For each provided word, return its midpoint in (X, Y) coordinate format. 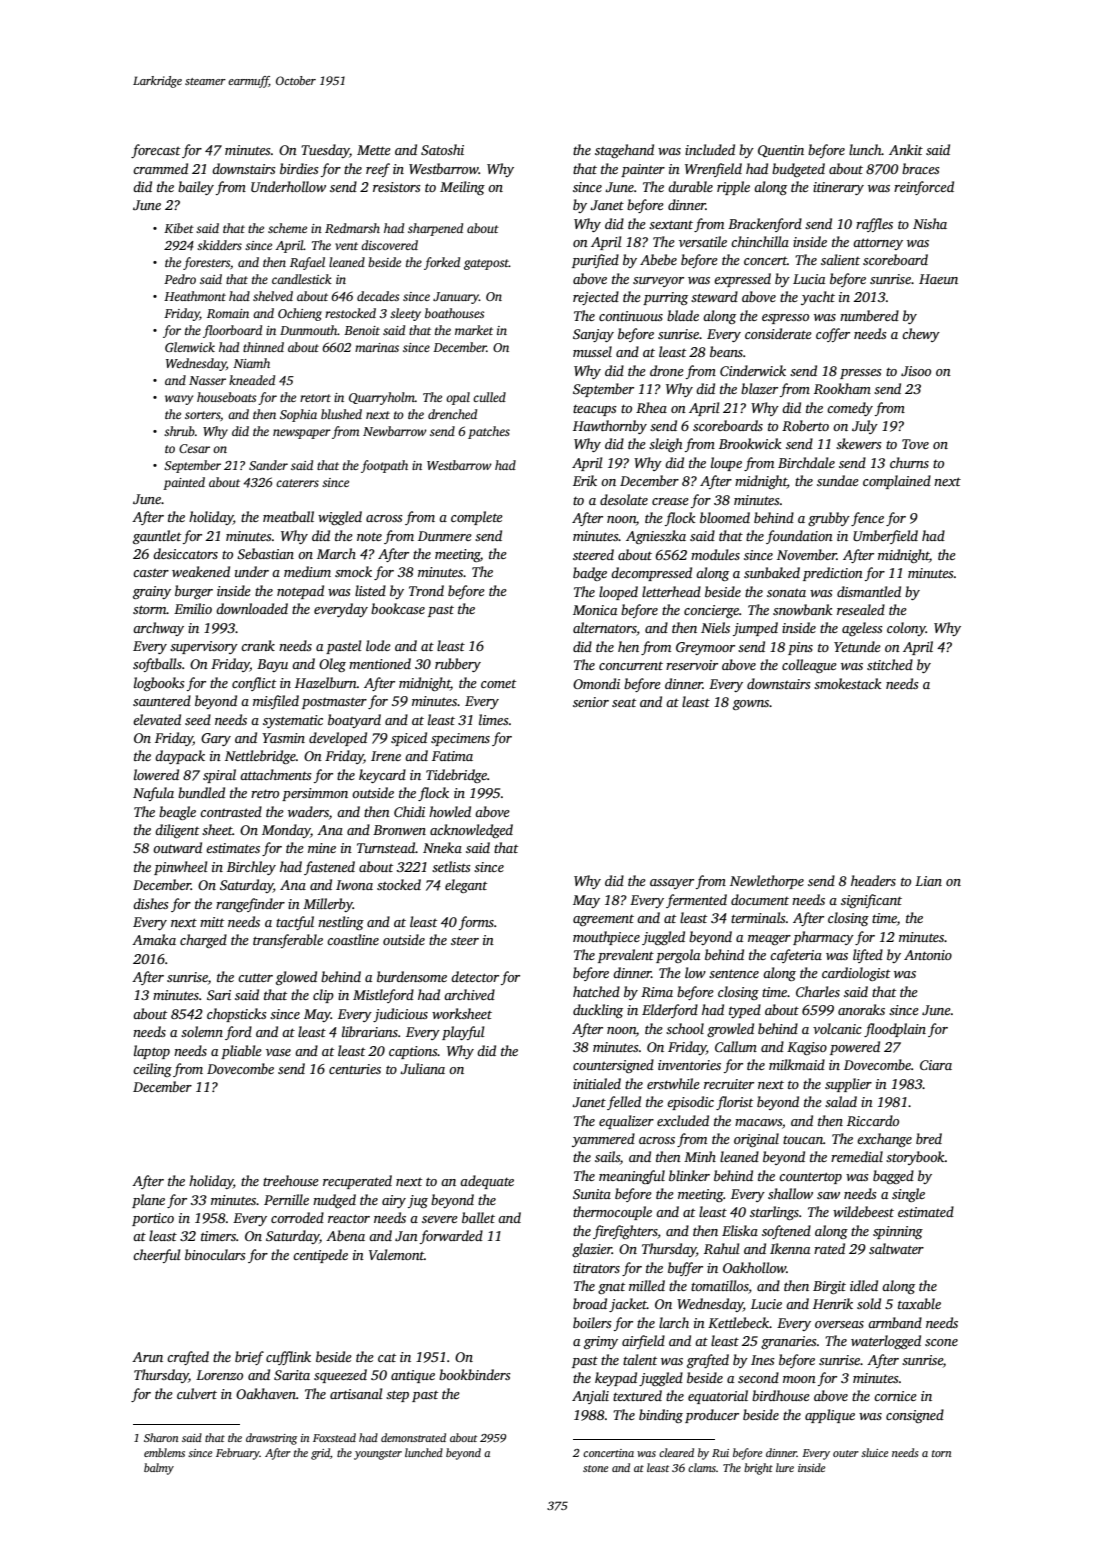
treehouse (291, 1180)
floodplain (895, 1030)
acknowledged (471, 831)
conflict (254, 684)
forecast (155, 151)
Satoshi (442, 149)
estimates (233, 848)
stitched (890, 664)
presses (861, 374)
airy (394, 1201)
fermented (696, 901)
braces (921, 168)
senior (591, 702)
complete (477, 518)
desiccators (185, 553)
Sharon (161, 1437)
